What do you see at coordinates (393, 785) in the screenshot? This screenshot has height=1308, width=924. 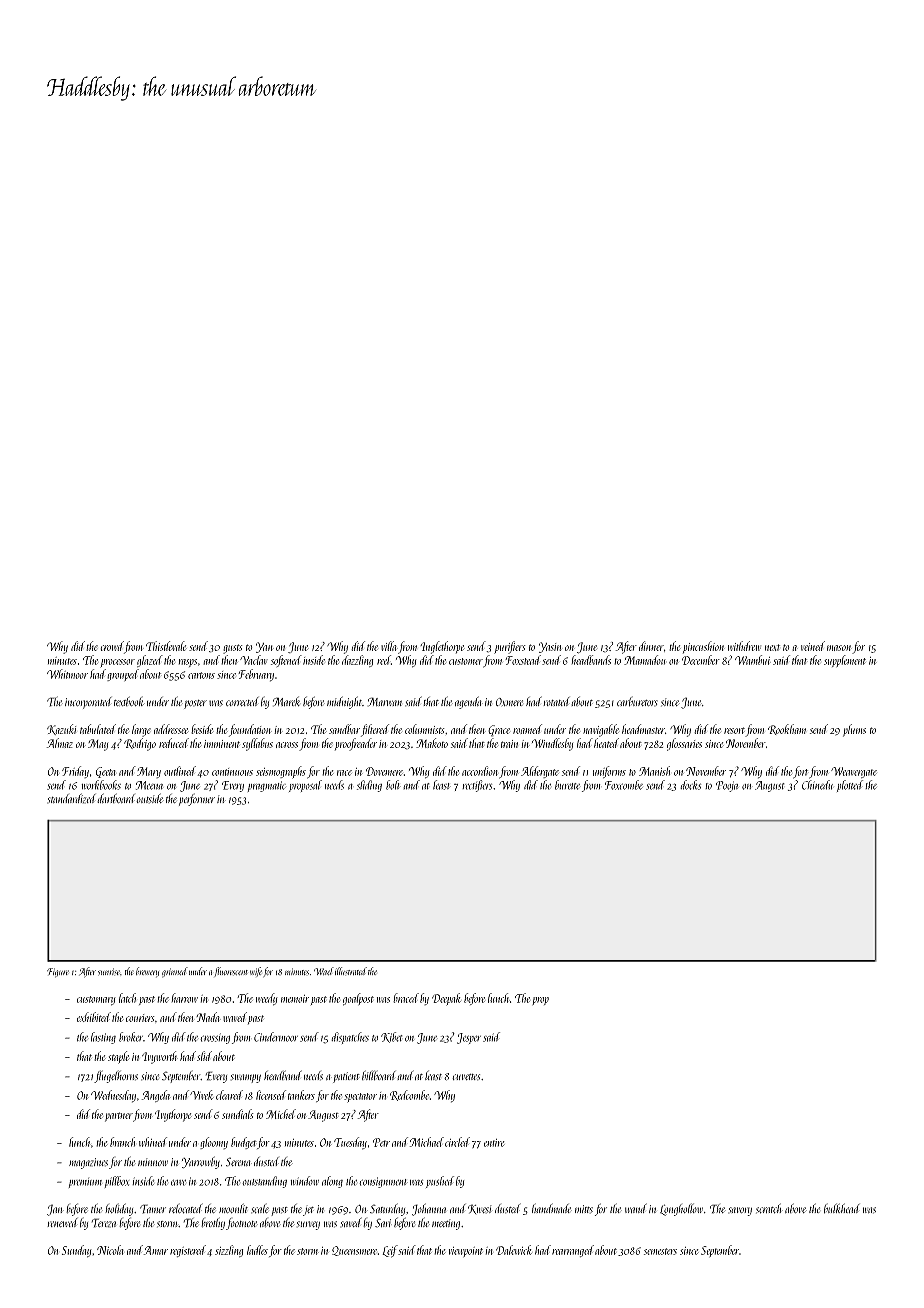 I see `bolt` at bounding box center [393, 785].
